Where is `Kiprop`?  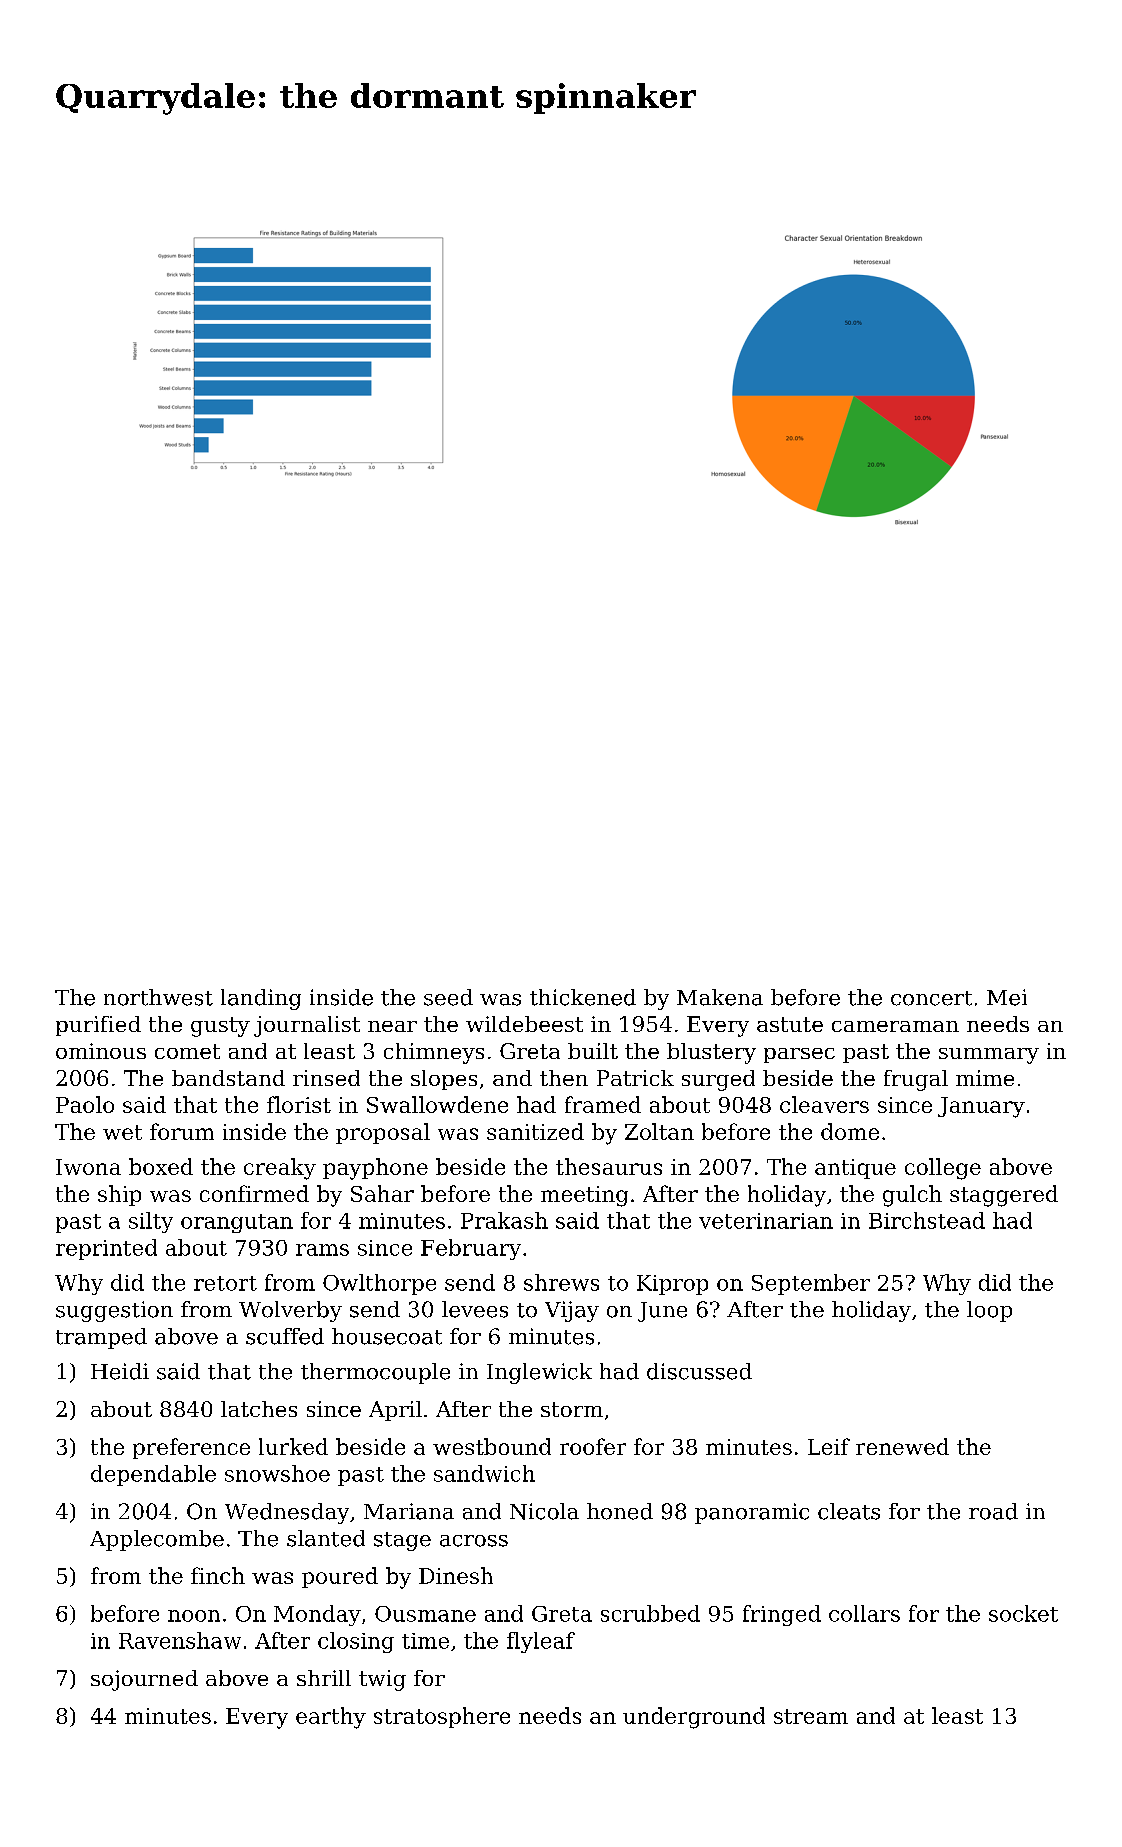 Kiprop is located at coordinates (672, 1285).
